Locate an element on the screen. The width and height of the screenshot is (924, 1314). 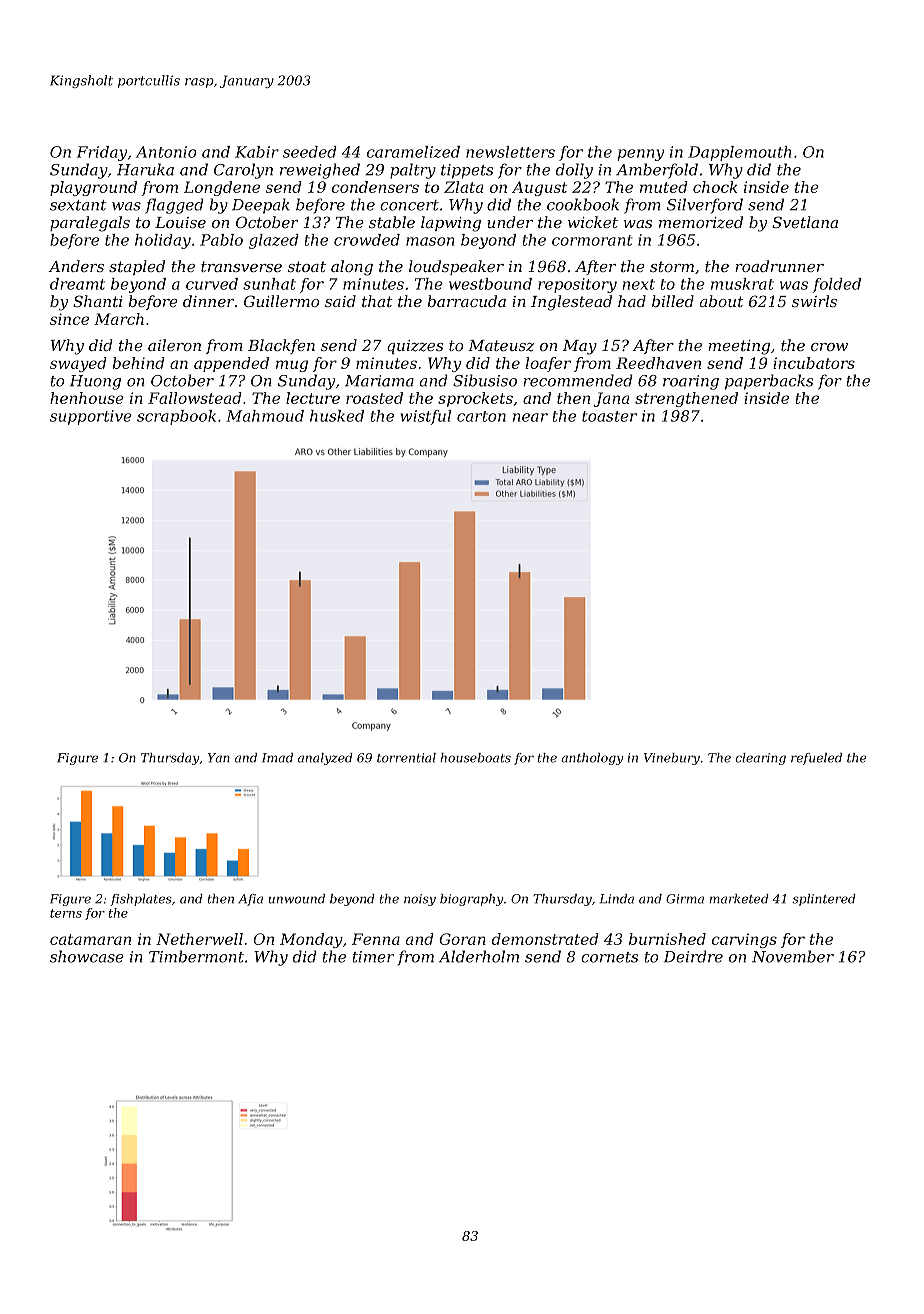
caramelized is located at coordinates (413, 152).
